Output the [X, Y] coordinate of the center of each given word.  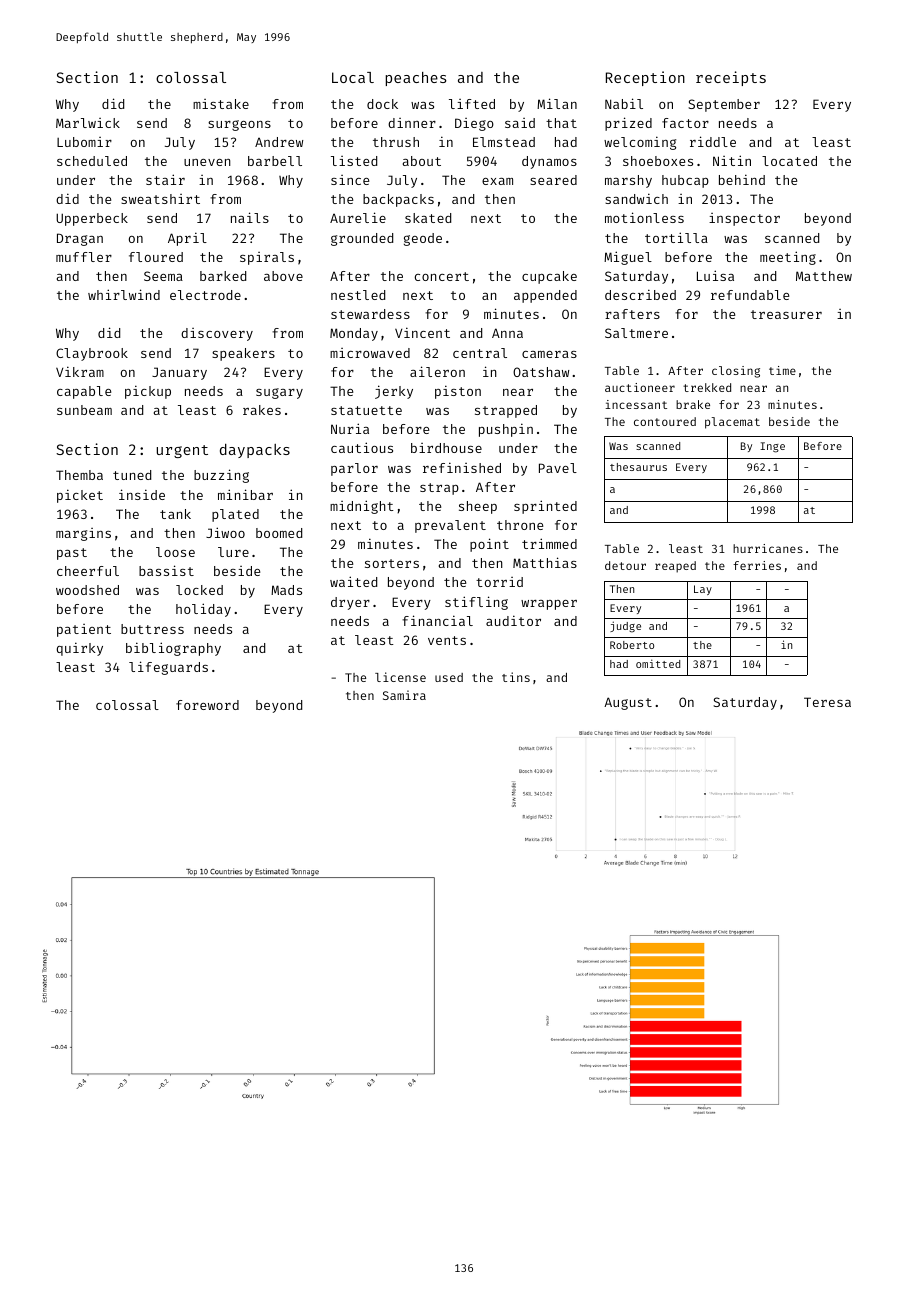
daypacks [255, 451]
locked [199, 590]
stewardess [370, 314]
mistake [221, 104]
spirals [267, 258]
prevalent [450, 526]
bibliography [173, 649]
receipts [731, 78]
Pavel [558, 468]
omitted [658, 663]
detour [625, 565]
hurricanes [768, 548]
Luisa [715, 275]
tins [516, 677]
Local [353, 77]
